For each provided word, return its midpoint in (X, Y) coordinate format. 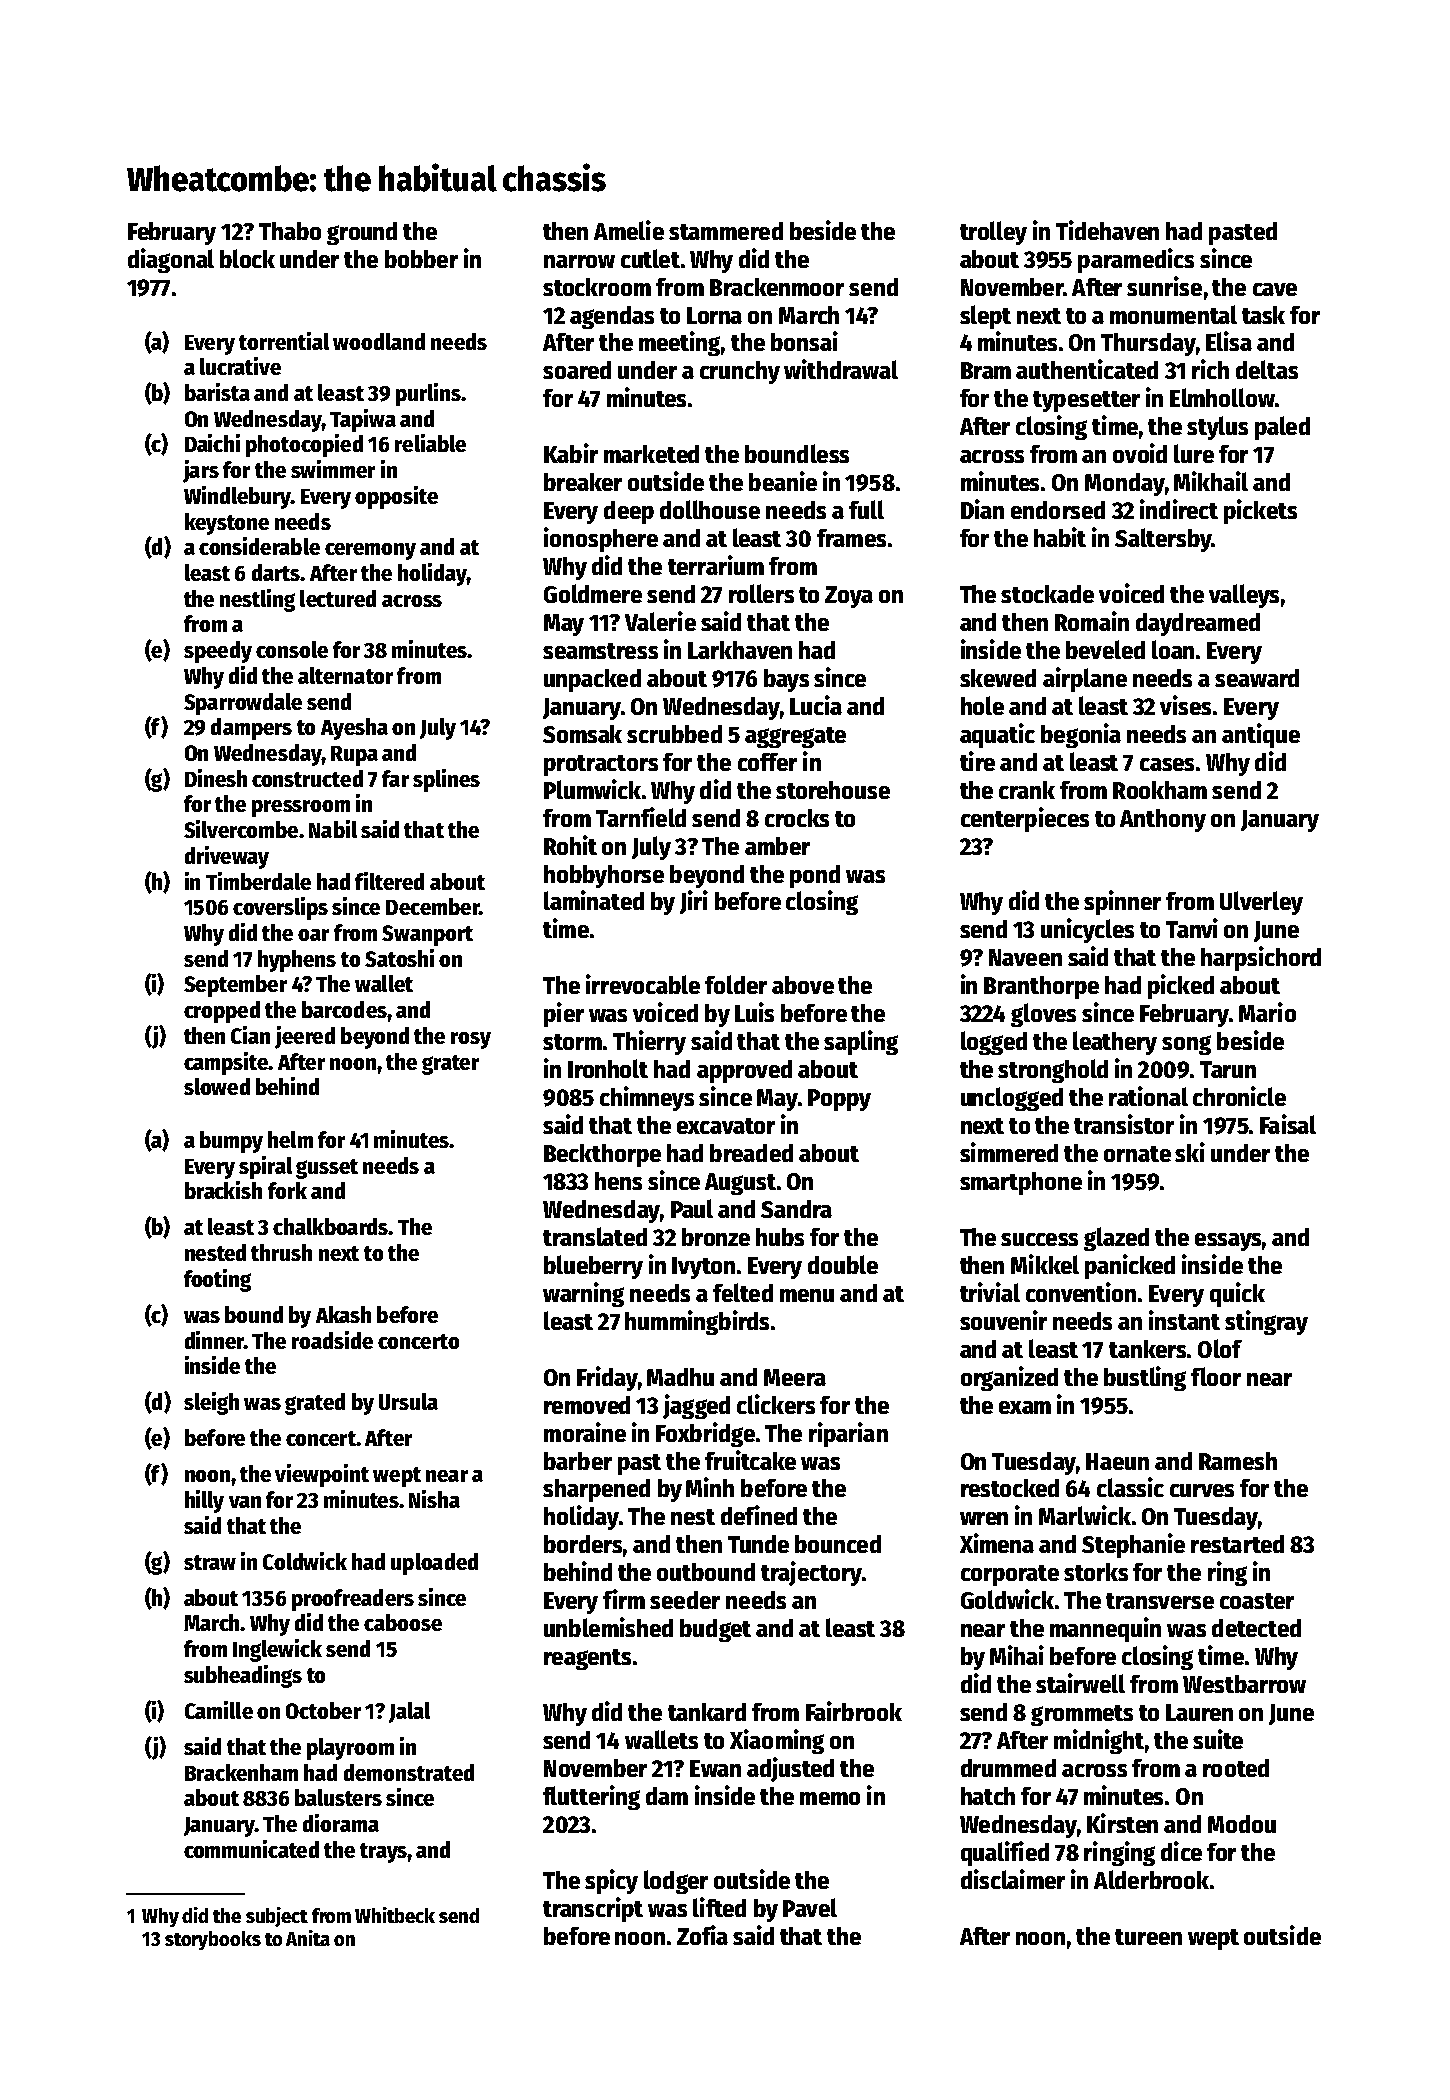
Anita (308, 1938)
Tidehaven (1107, 230)
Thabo (290, 231)
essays (1228, 1242)
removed (587, 1405)
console (292, 649)
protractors (601, 765)
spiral (265, 1167)
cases (1167, 764)
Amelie (629, 230)
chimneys (647, 1098)
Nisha (434, 1499)
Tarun (1228, 1069)
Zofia (702, 1935)
